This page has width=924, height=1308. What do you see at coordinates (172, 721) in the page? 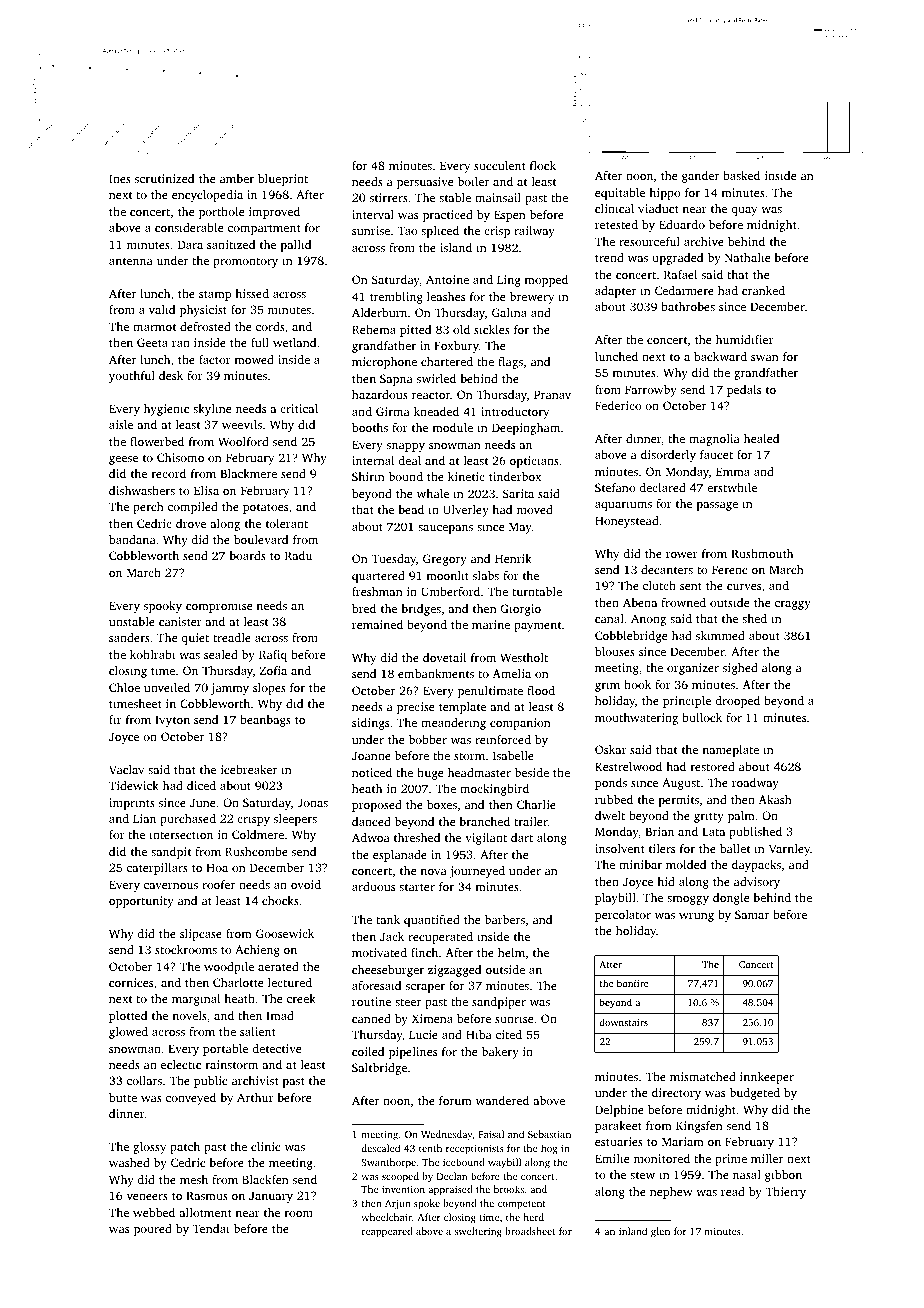
I see `Ivyton` at bounding box center [172, 721].
